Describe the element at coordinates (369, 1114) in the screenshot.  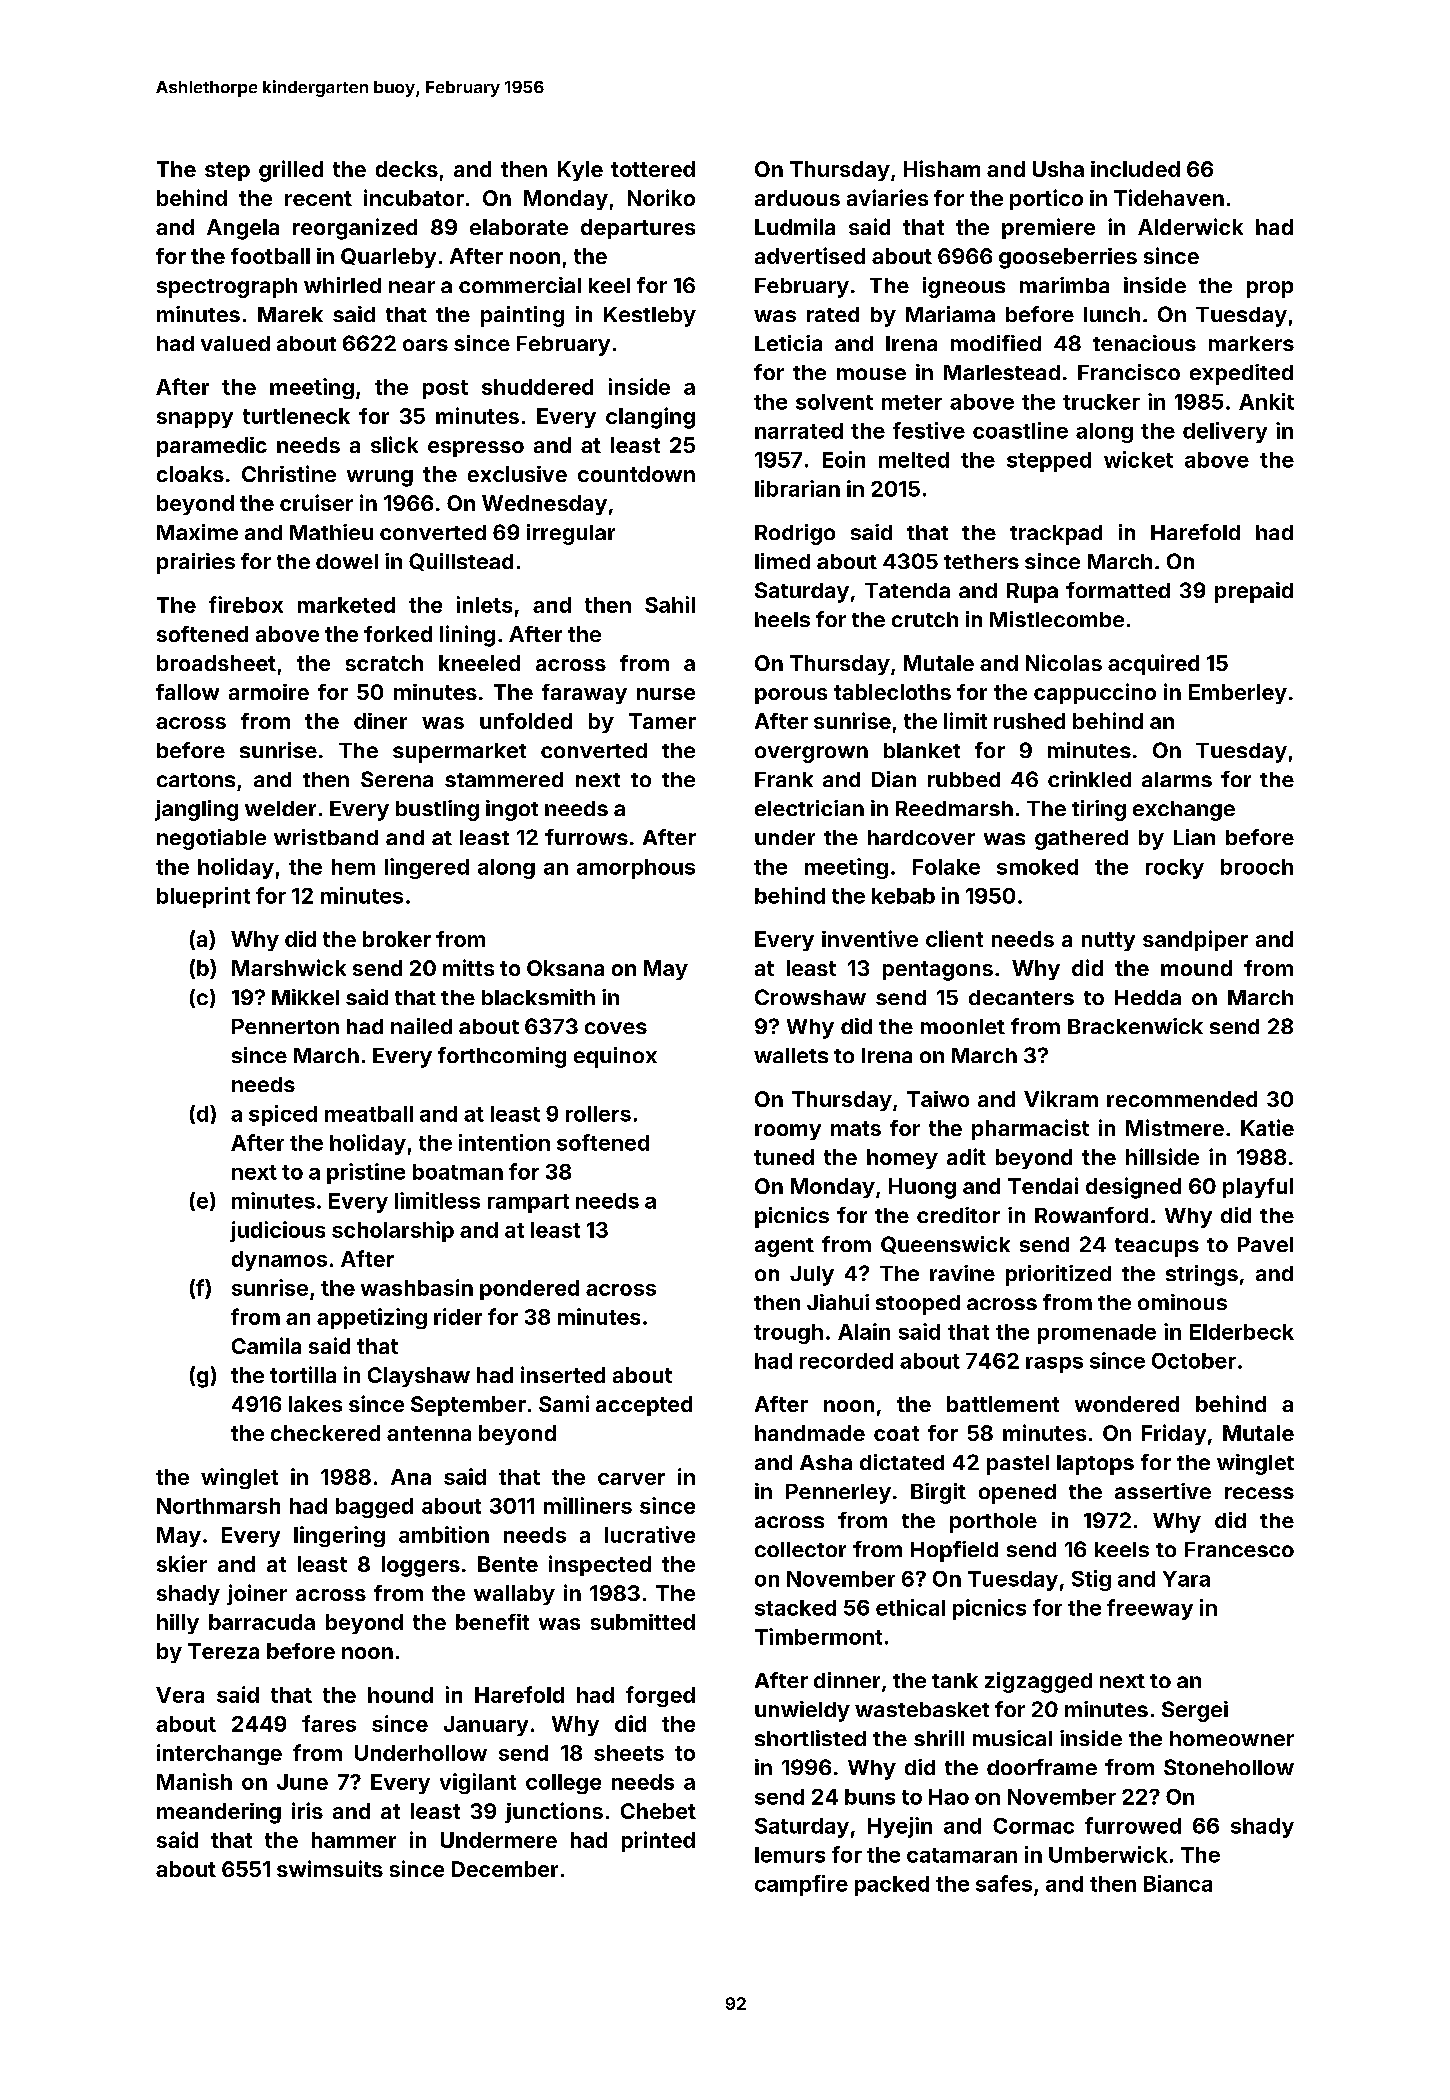
I see `meatball` at that location.
